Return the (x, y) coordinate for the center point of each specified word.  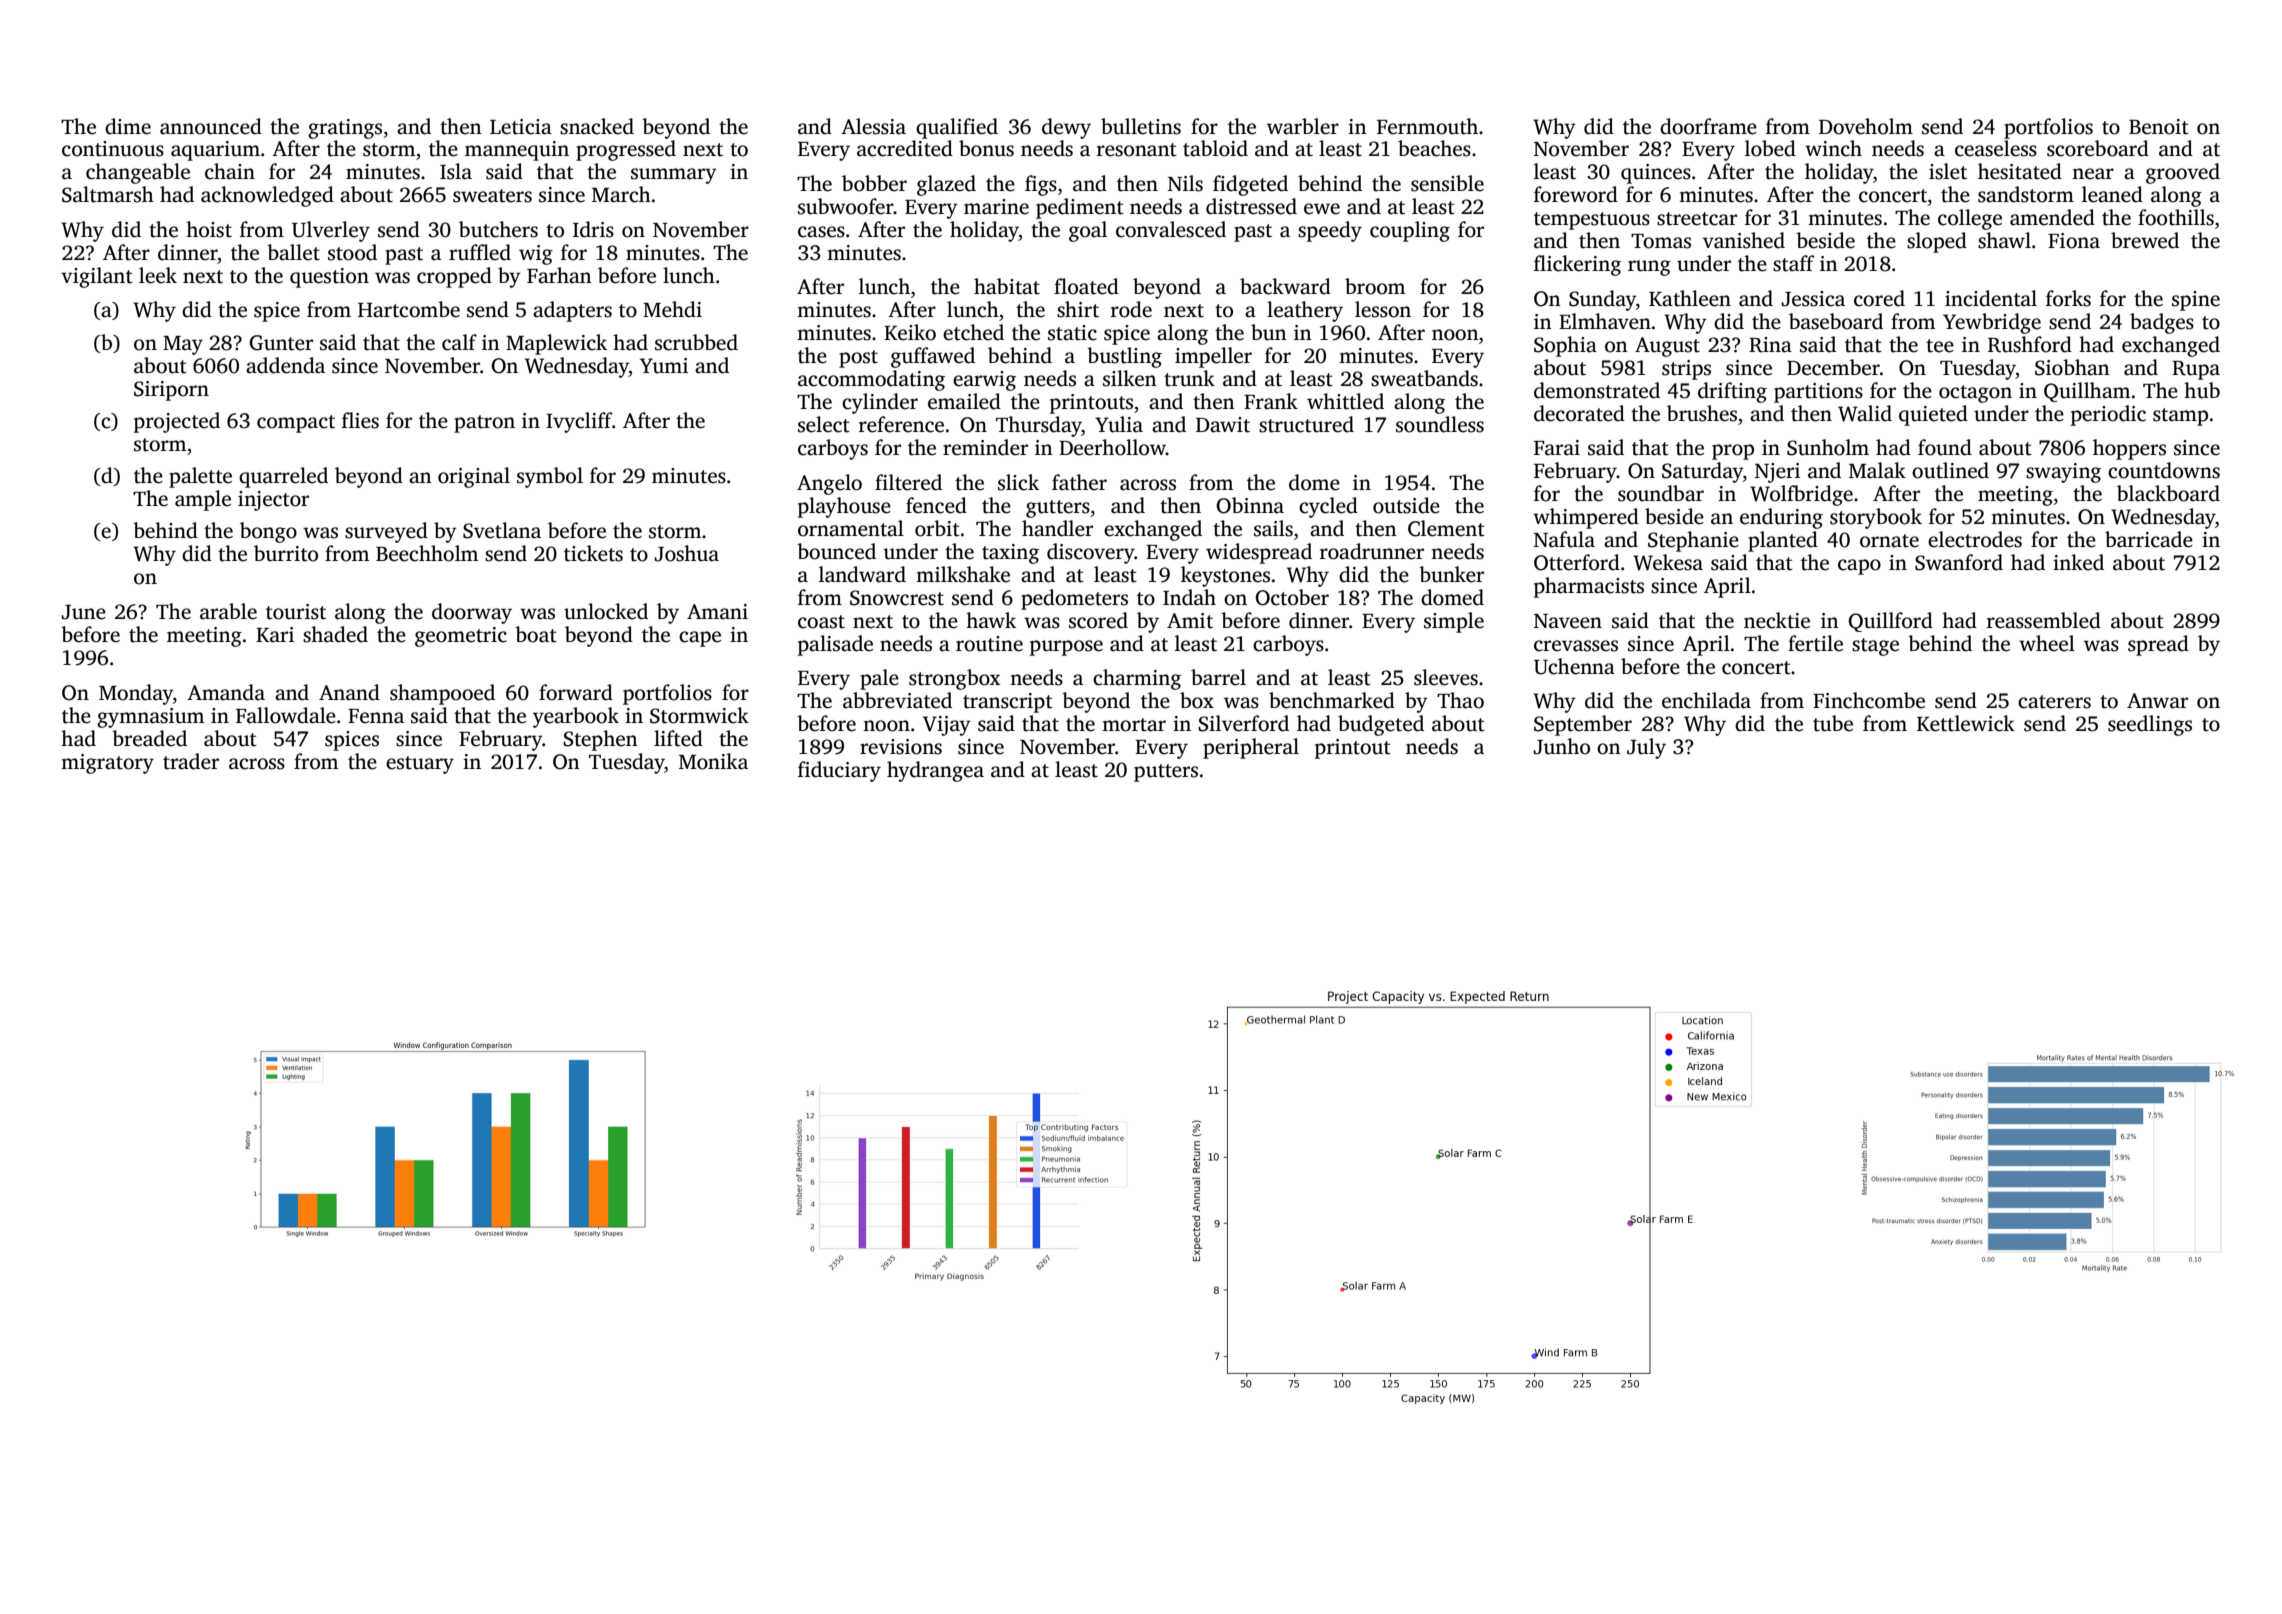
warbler (1303, 126)
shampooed (442, 694)
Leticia (521, 127)
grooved (2183, 173)
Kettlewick (1966, 723)
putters (1166, 773)
